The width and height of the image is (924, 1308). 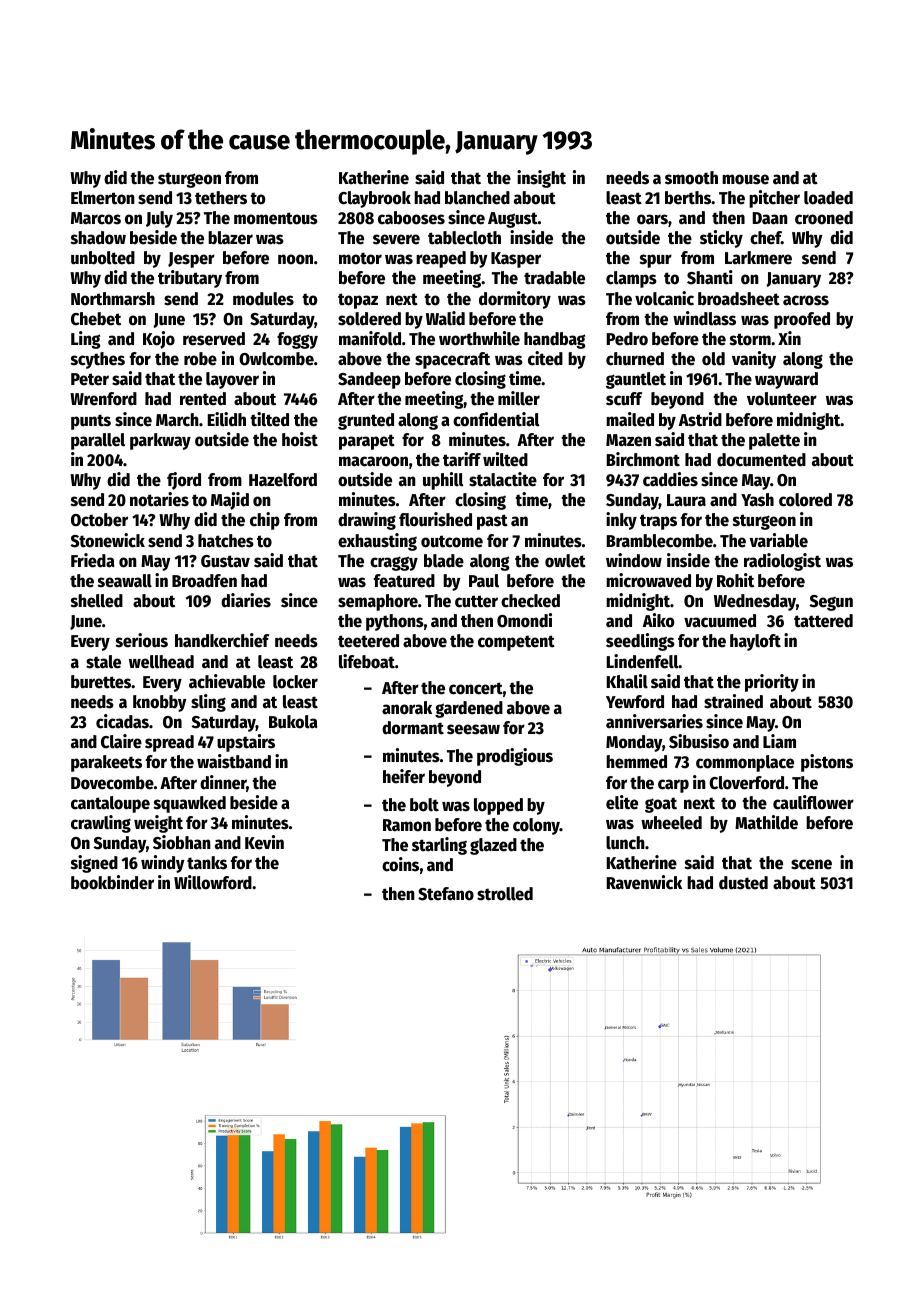 I want to click on smooth, so click(x=691, y=178).
